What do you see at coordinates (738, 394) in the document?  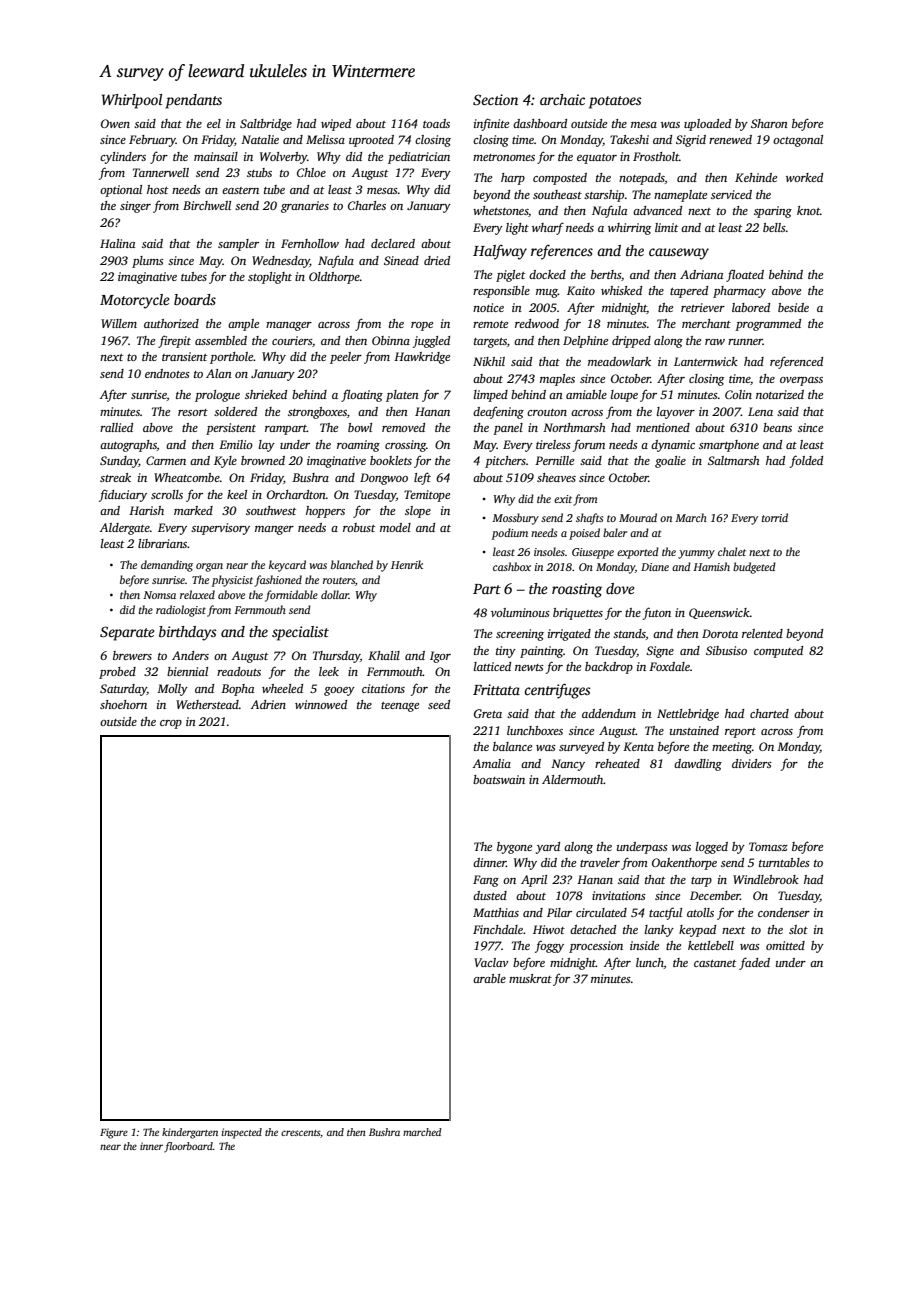 I see `Colin` at bounding box center [738, 394].
